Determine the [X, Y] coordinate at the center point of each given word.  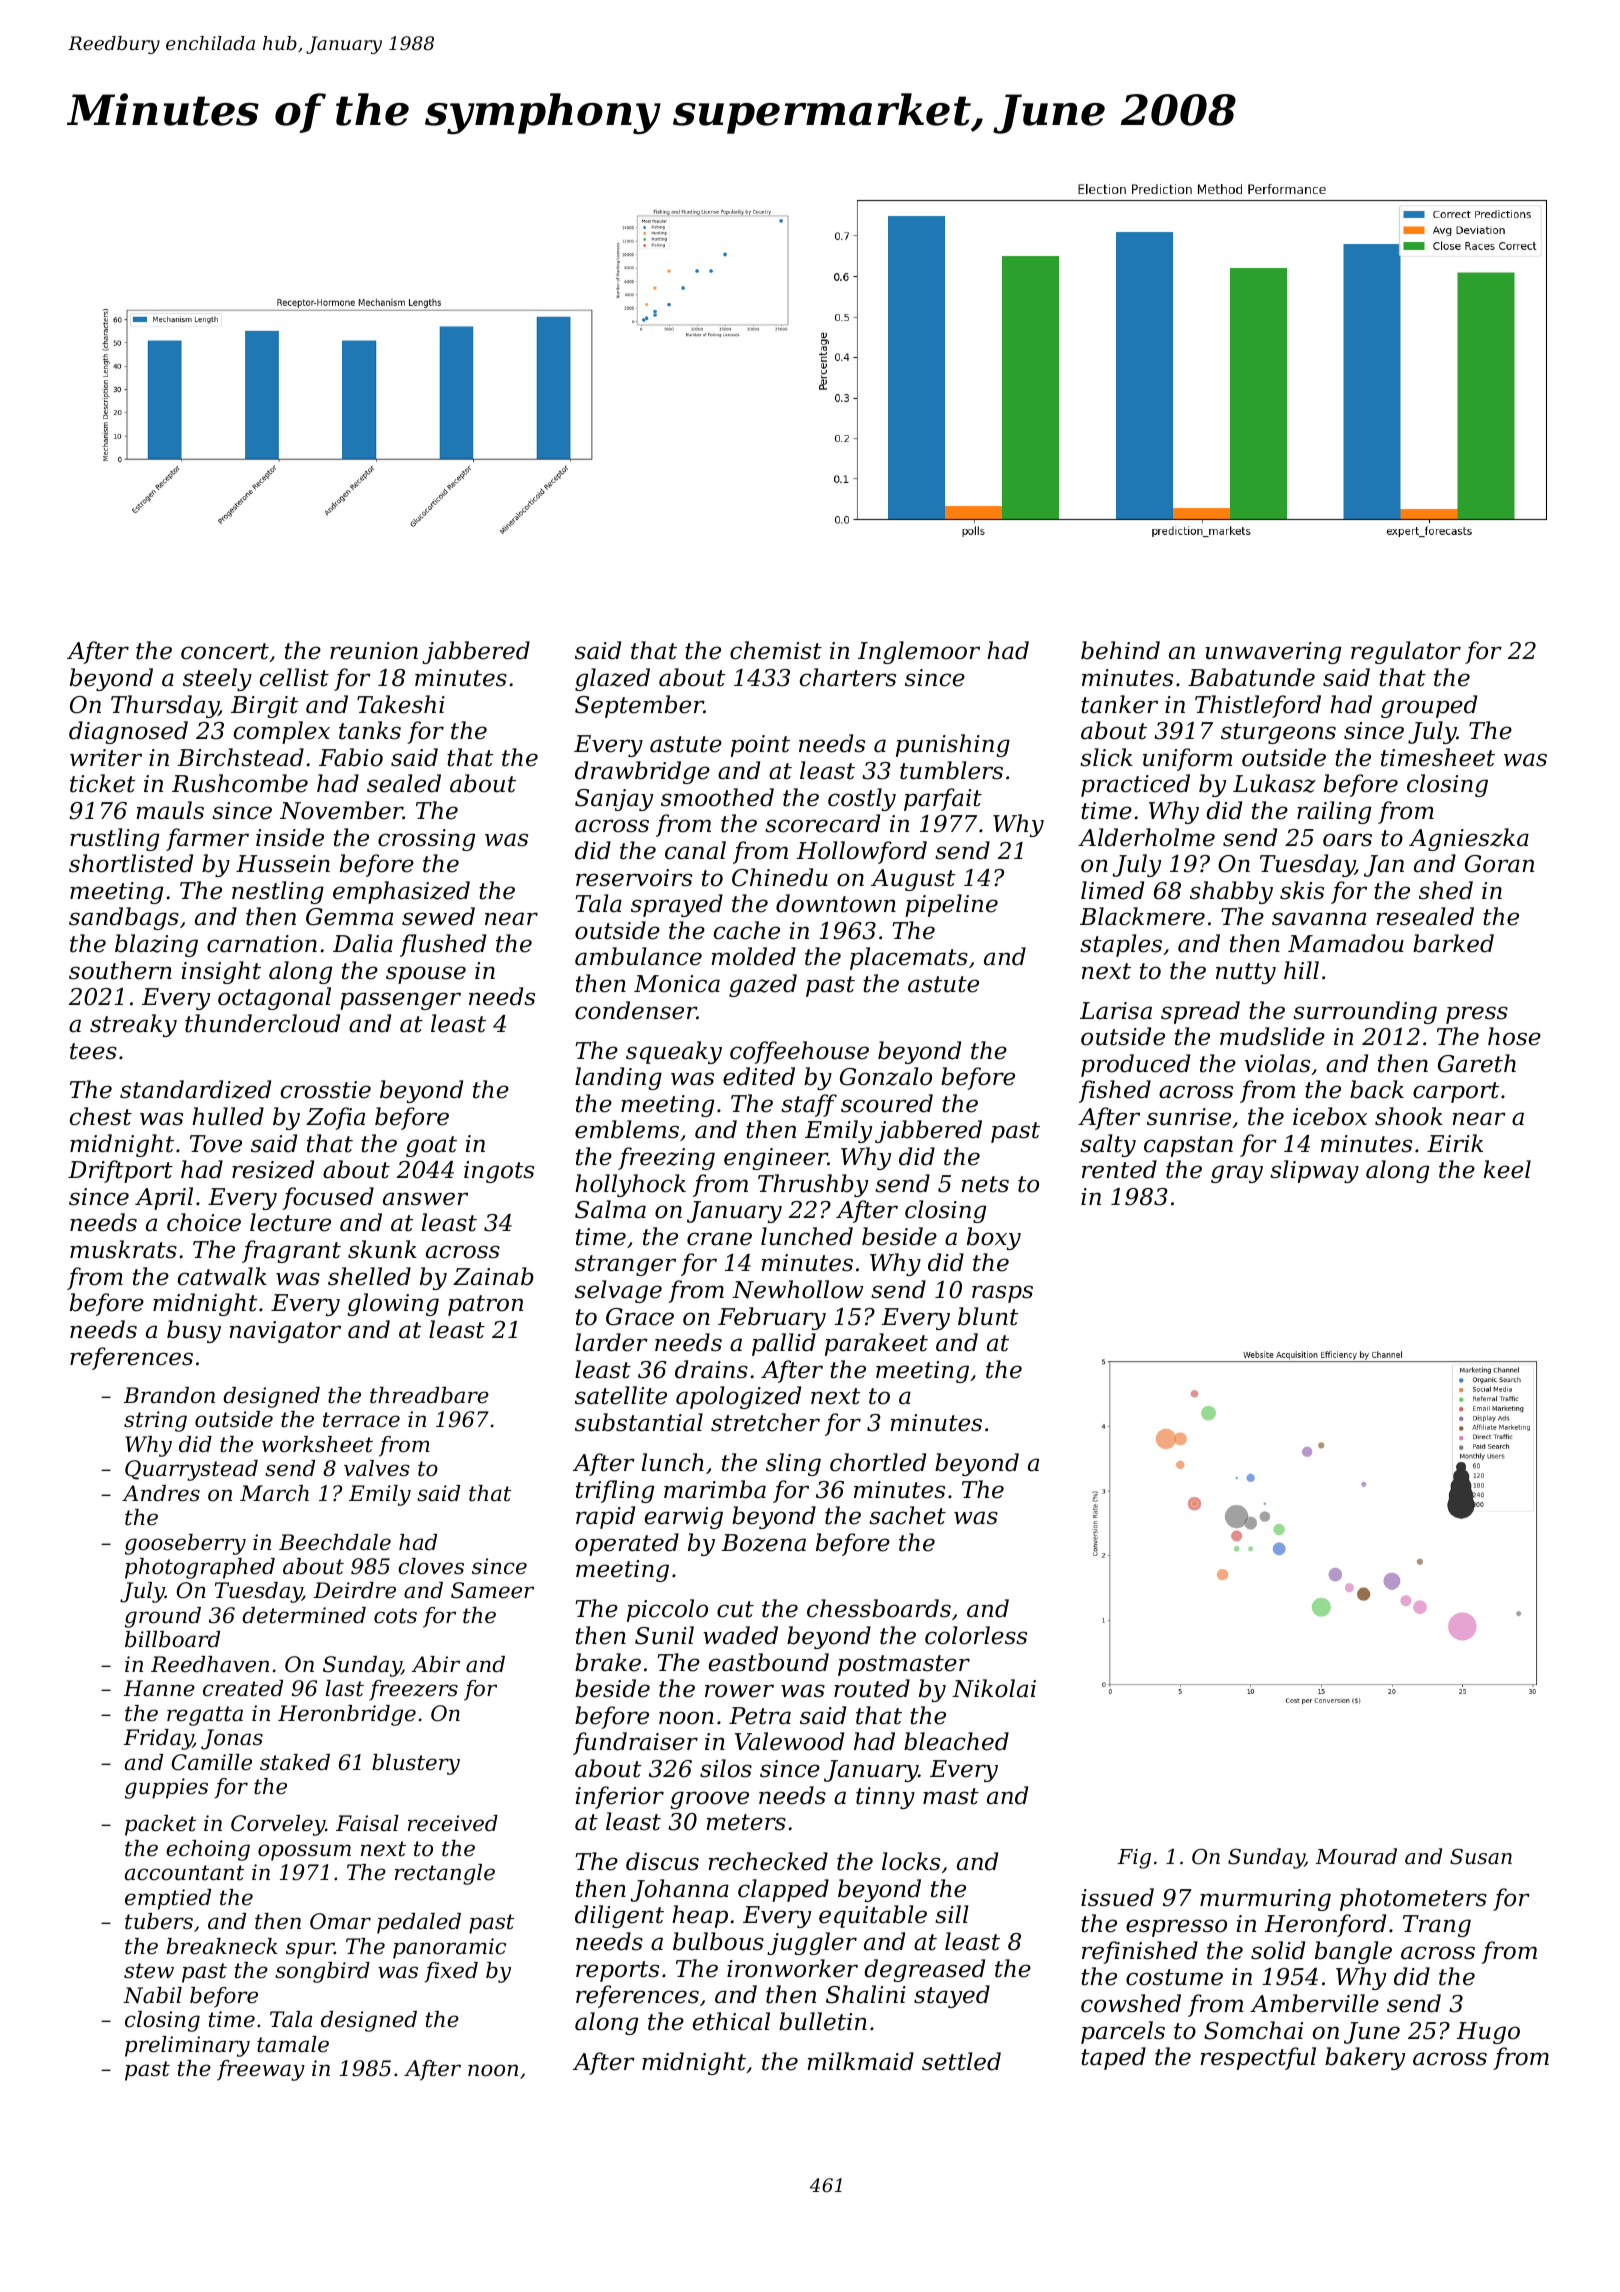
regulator [1406, 652]
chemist [776, 650]
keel [1507, 1169]
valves [377, 1468]
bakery [1365, 2058]
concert [225, 651]
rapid [605, 1517]
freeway [261, 2070]
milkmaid [860, 2061]
